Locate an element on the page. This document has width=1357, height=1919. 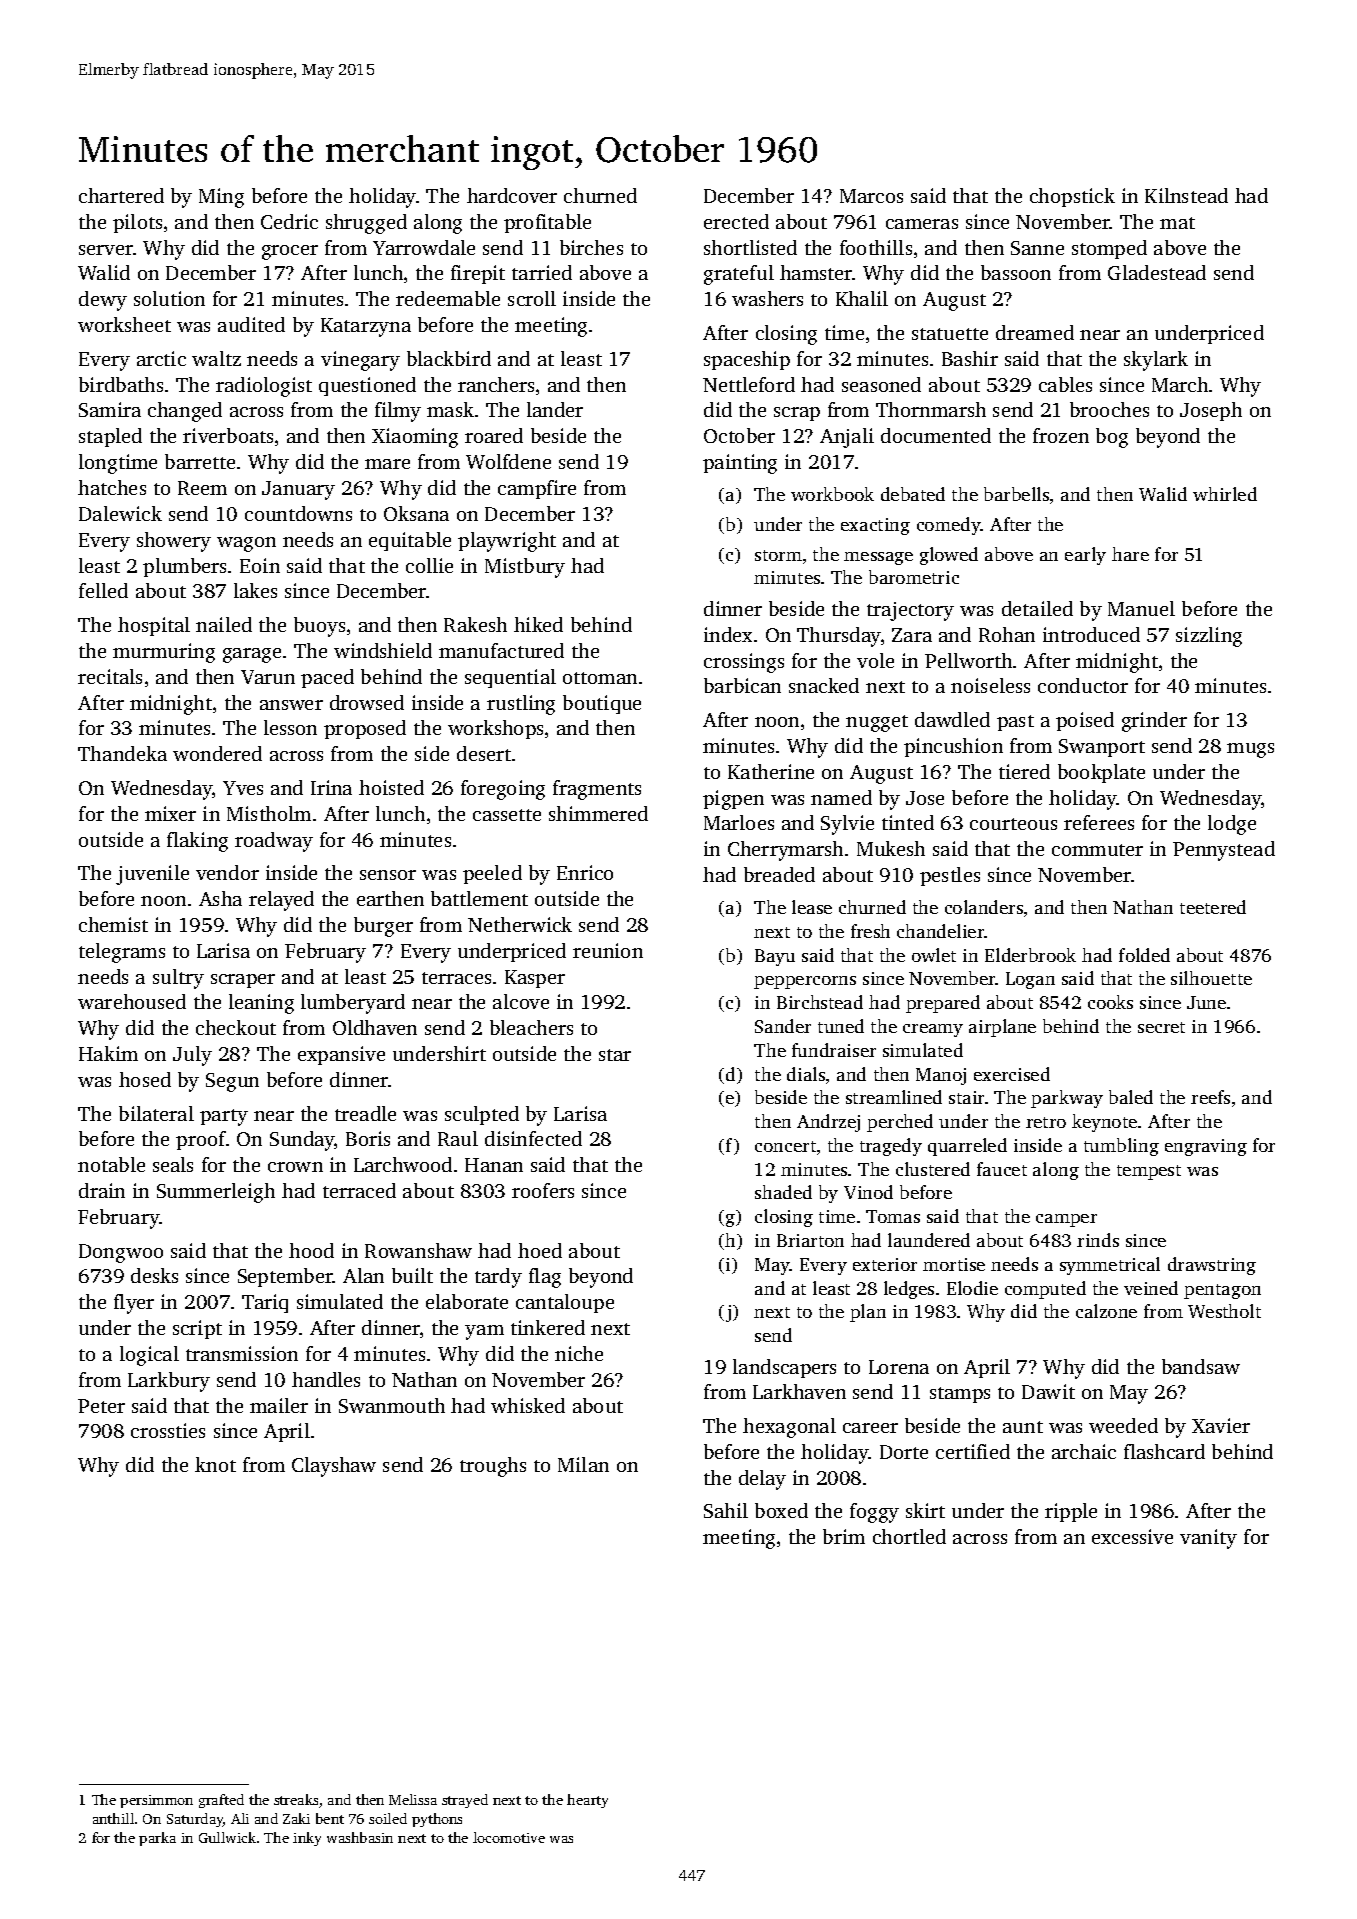
painting is located at coordinates (740, 464).
